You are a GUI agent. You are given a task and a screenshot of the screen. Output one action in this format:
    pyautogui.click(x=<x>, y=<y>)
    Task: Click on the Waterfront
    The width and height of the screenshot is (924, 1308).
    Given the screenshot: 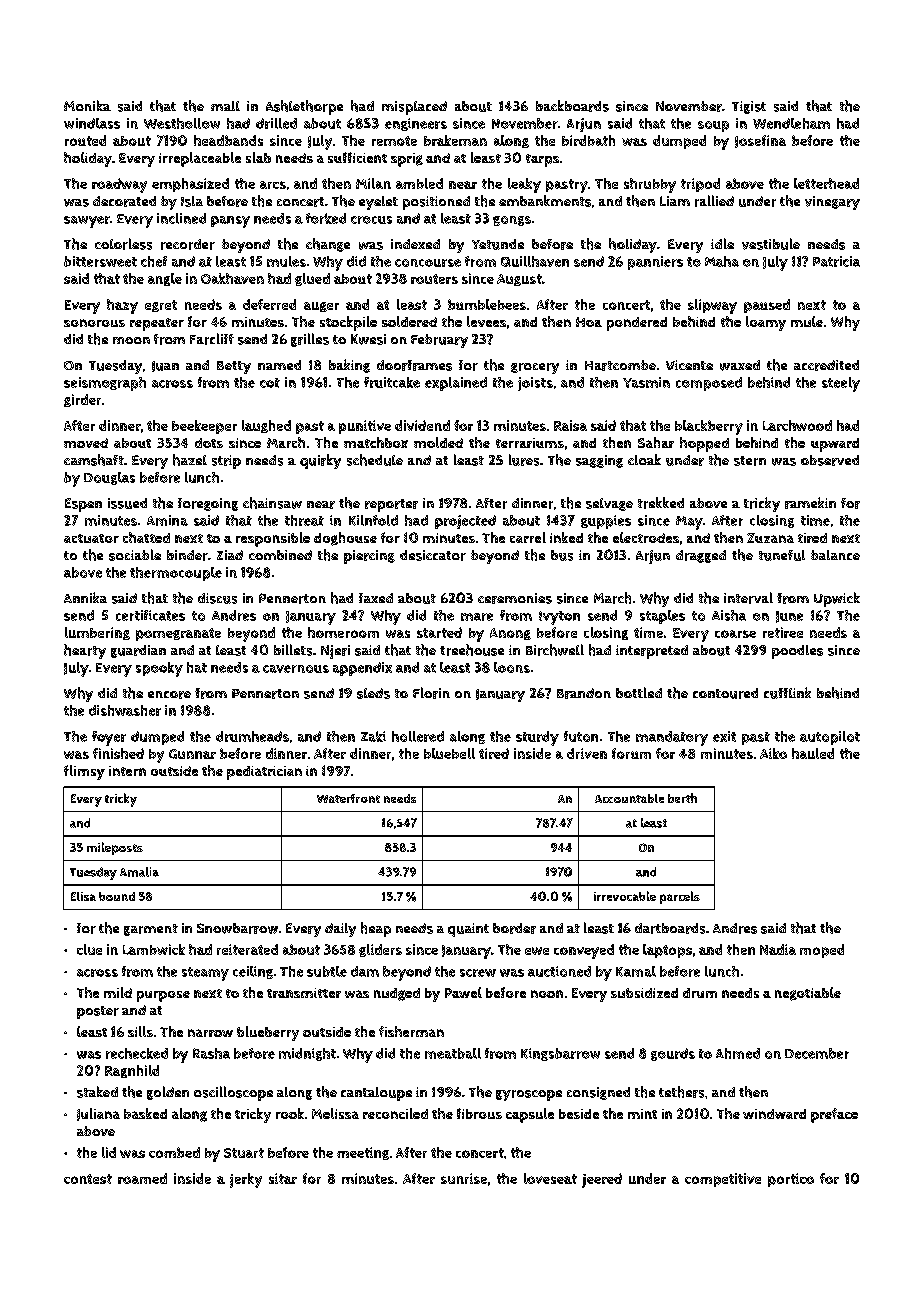 What is the action you would take?
    pyautogui.click(x=348, y=798)
